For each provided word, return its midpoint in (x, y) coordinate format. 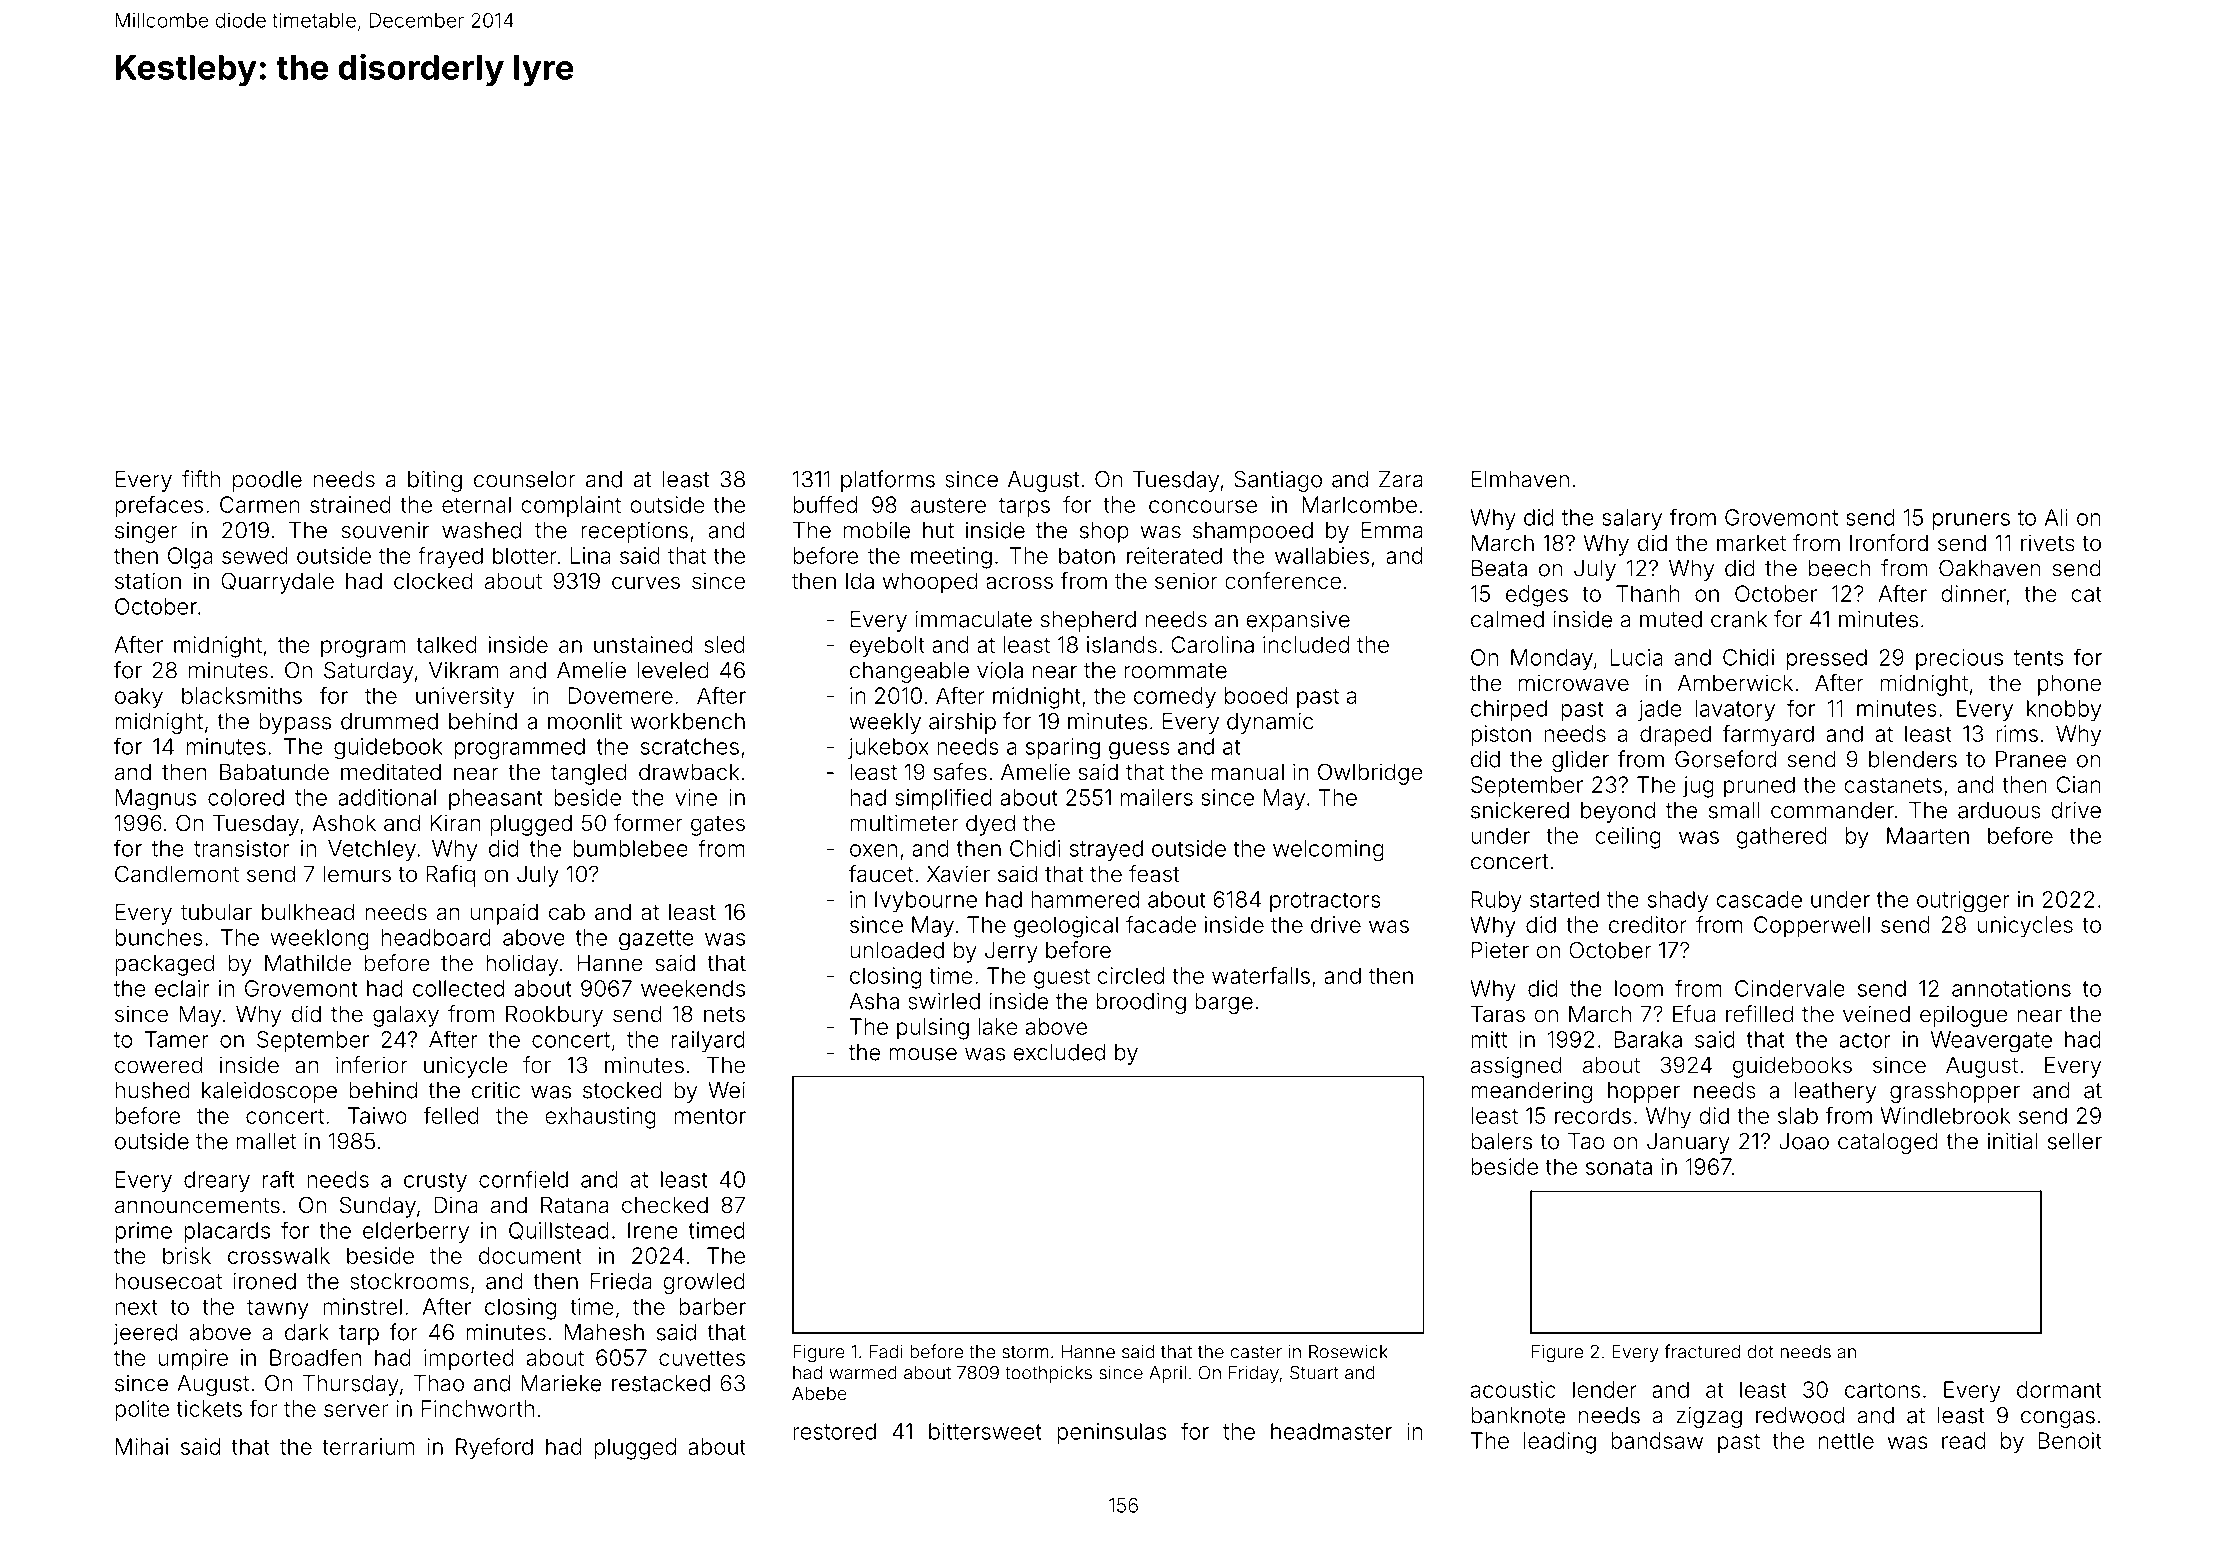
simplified (943, 799)
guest (1062, 978)
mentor (710, 1116)
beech (1839, 568)
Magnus (156, 800)
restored (834, 1431)
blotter (525, 555)
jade (1659, 710)
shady (1678, 901)
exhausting (600, 1118)
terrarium (368, 1446)
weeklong (320, 940)
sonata (1619, 1167)
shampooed (1253, 532)
